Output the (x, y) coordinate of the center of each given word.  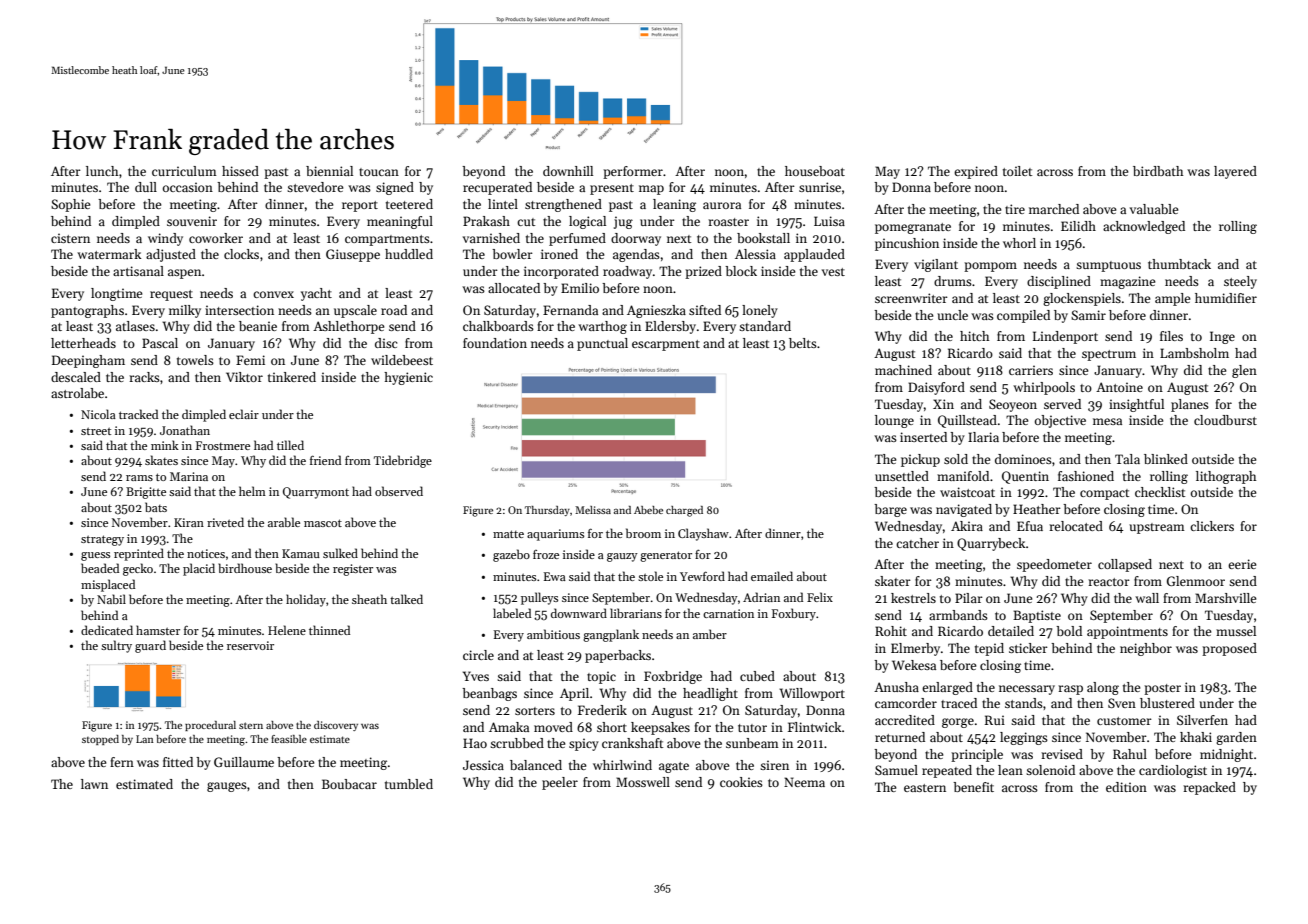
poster (1162, 689)
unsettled (902, 476)
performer (633, 172)
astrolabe (77, 393)
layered (1235, 172)
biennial (329, 171)
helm (252, 491)
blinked (1166, 459)
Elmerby (915, 649)
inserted (923, 437)
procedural (210, 726)
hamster (158, 630)
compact (1104, 494)
